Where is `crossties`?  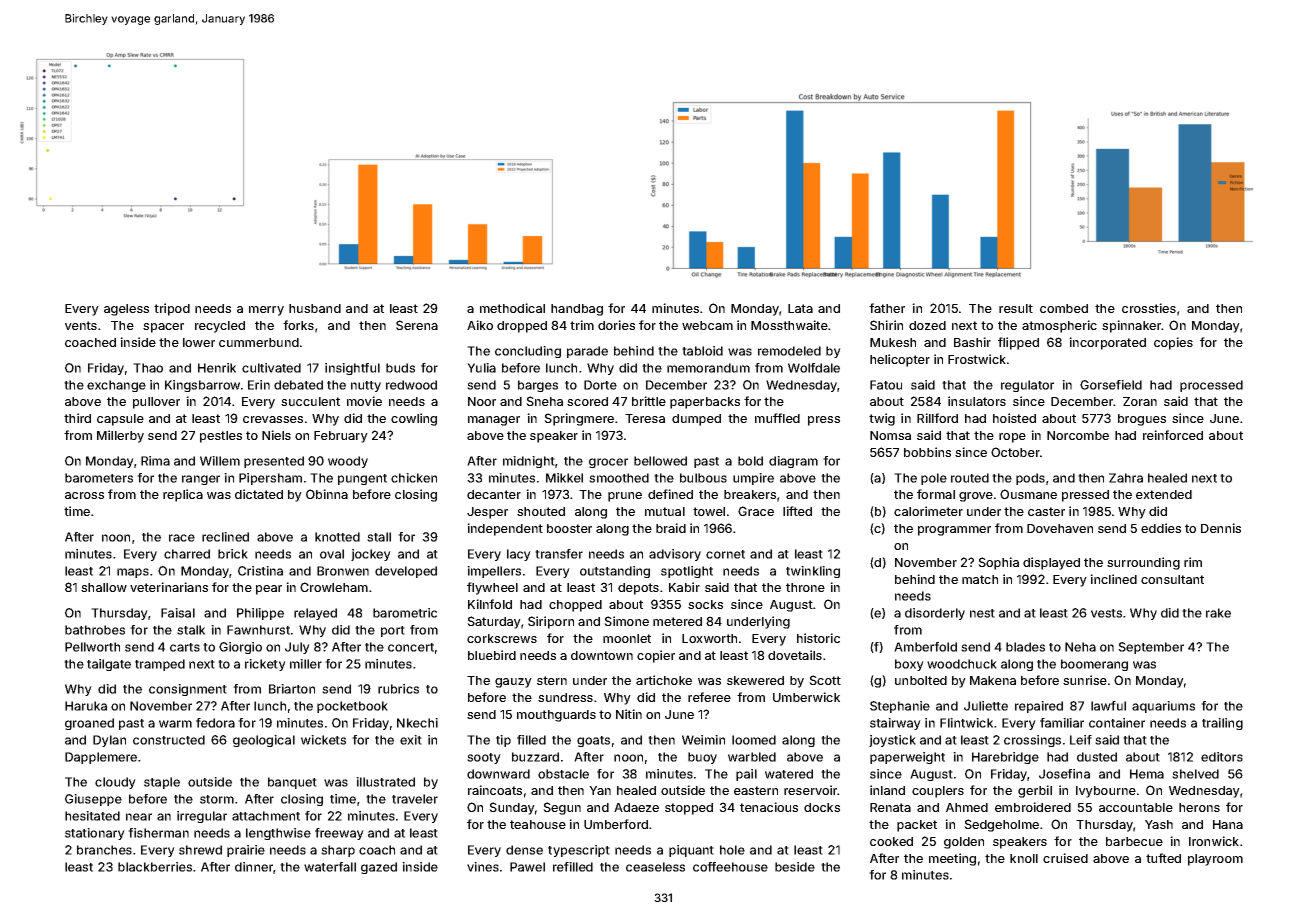
crossties is located at coordinates (1149, 308).
